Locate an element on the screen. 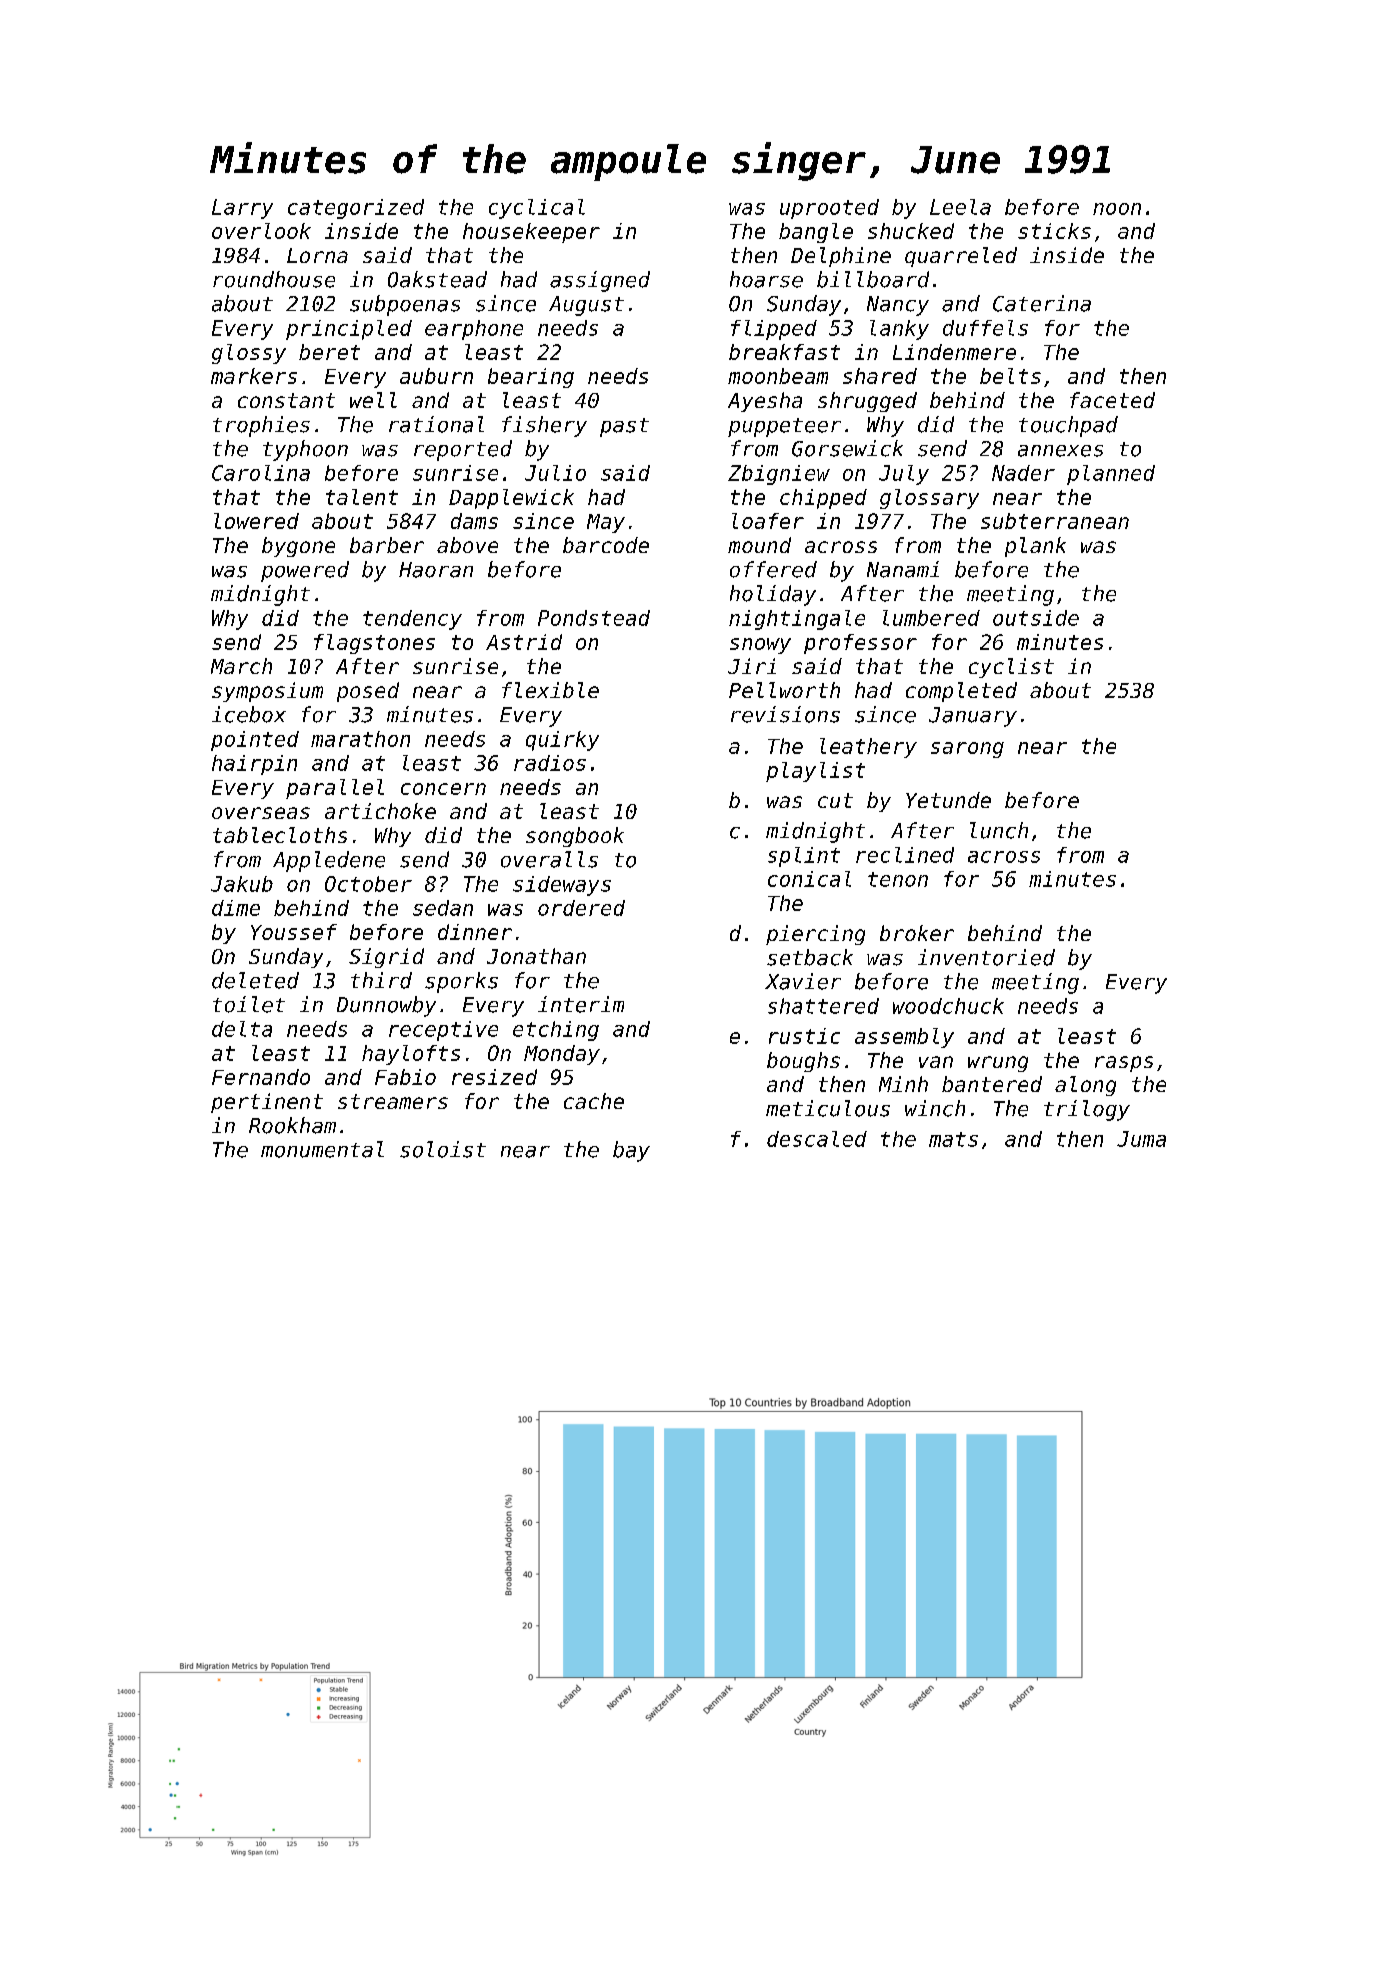 This screenshot has height=1969, width=1386. Gorsewick is located at coordinates (847, 448).
